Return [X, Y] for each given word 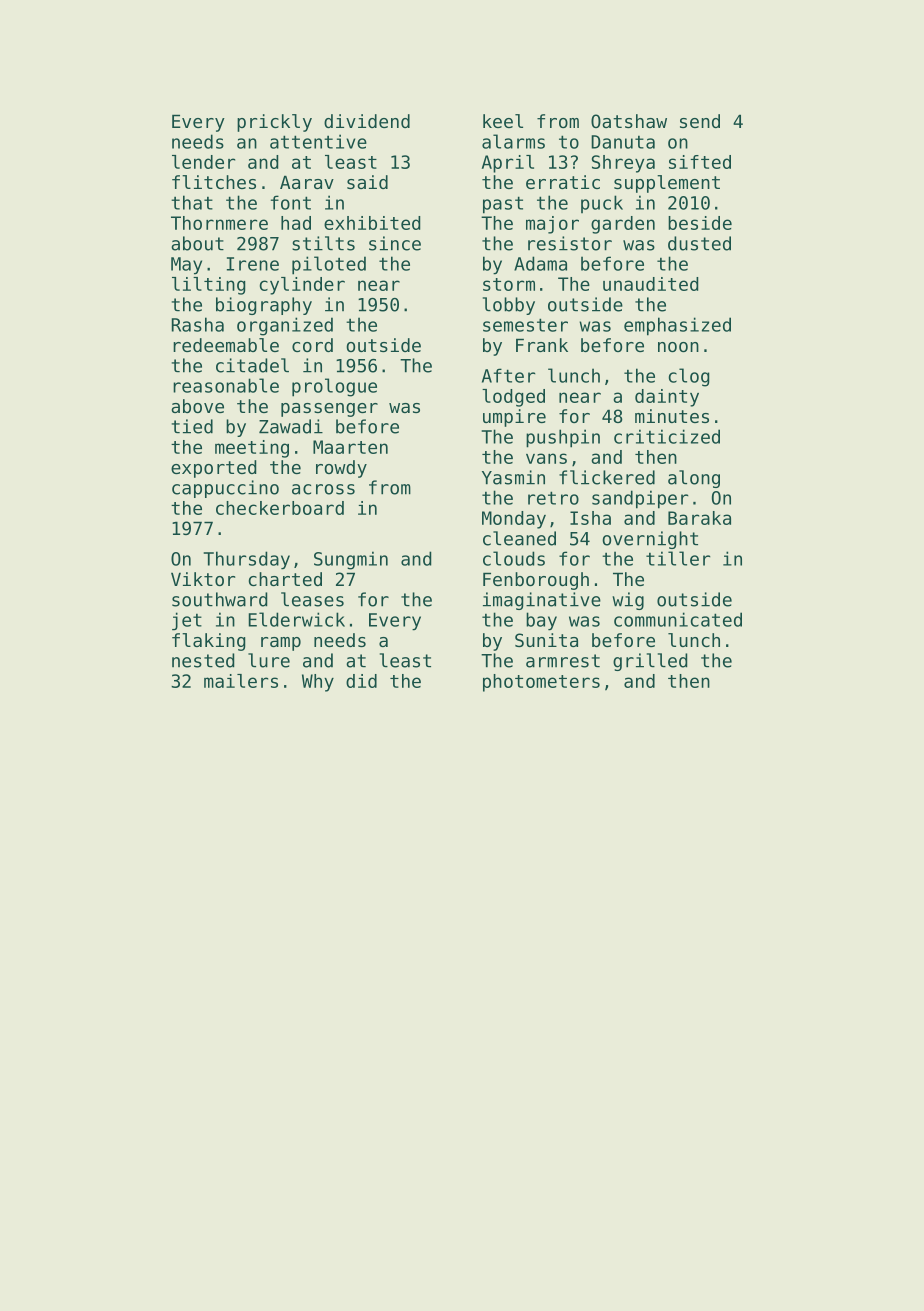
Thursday [247, 560]
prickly [274, 123]
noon [678, 347]
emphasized [677, 326]
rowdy [341, 469]
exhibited [372, 223]
